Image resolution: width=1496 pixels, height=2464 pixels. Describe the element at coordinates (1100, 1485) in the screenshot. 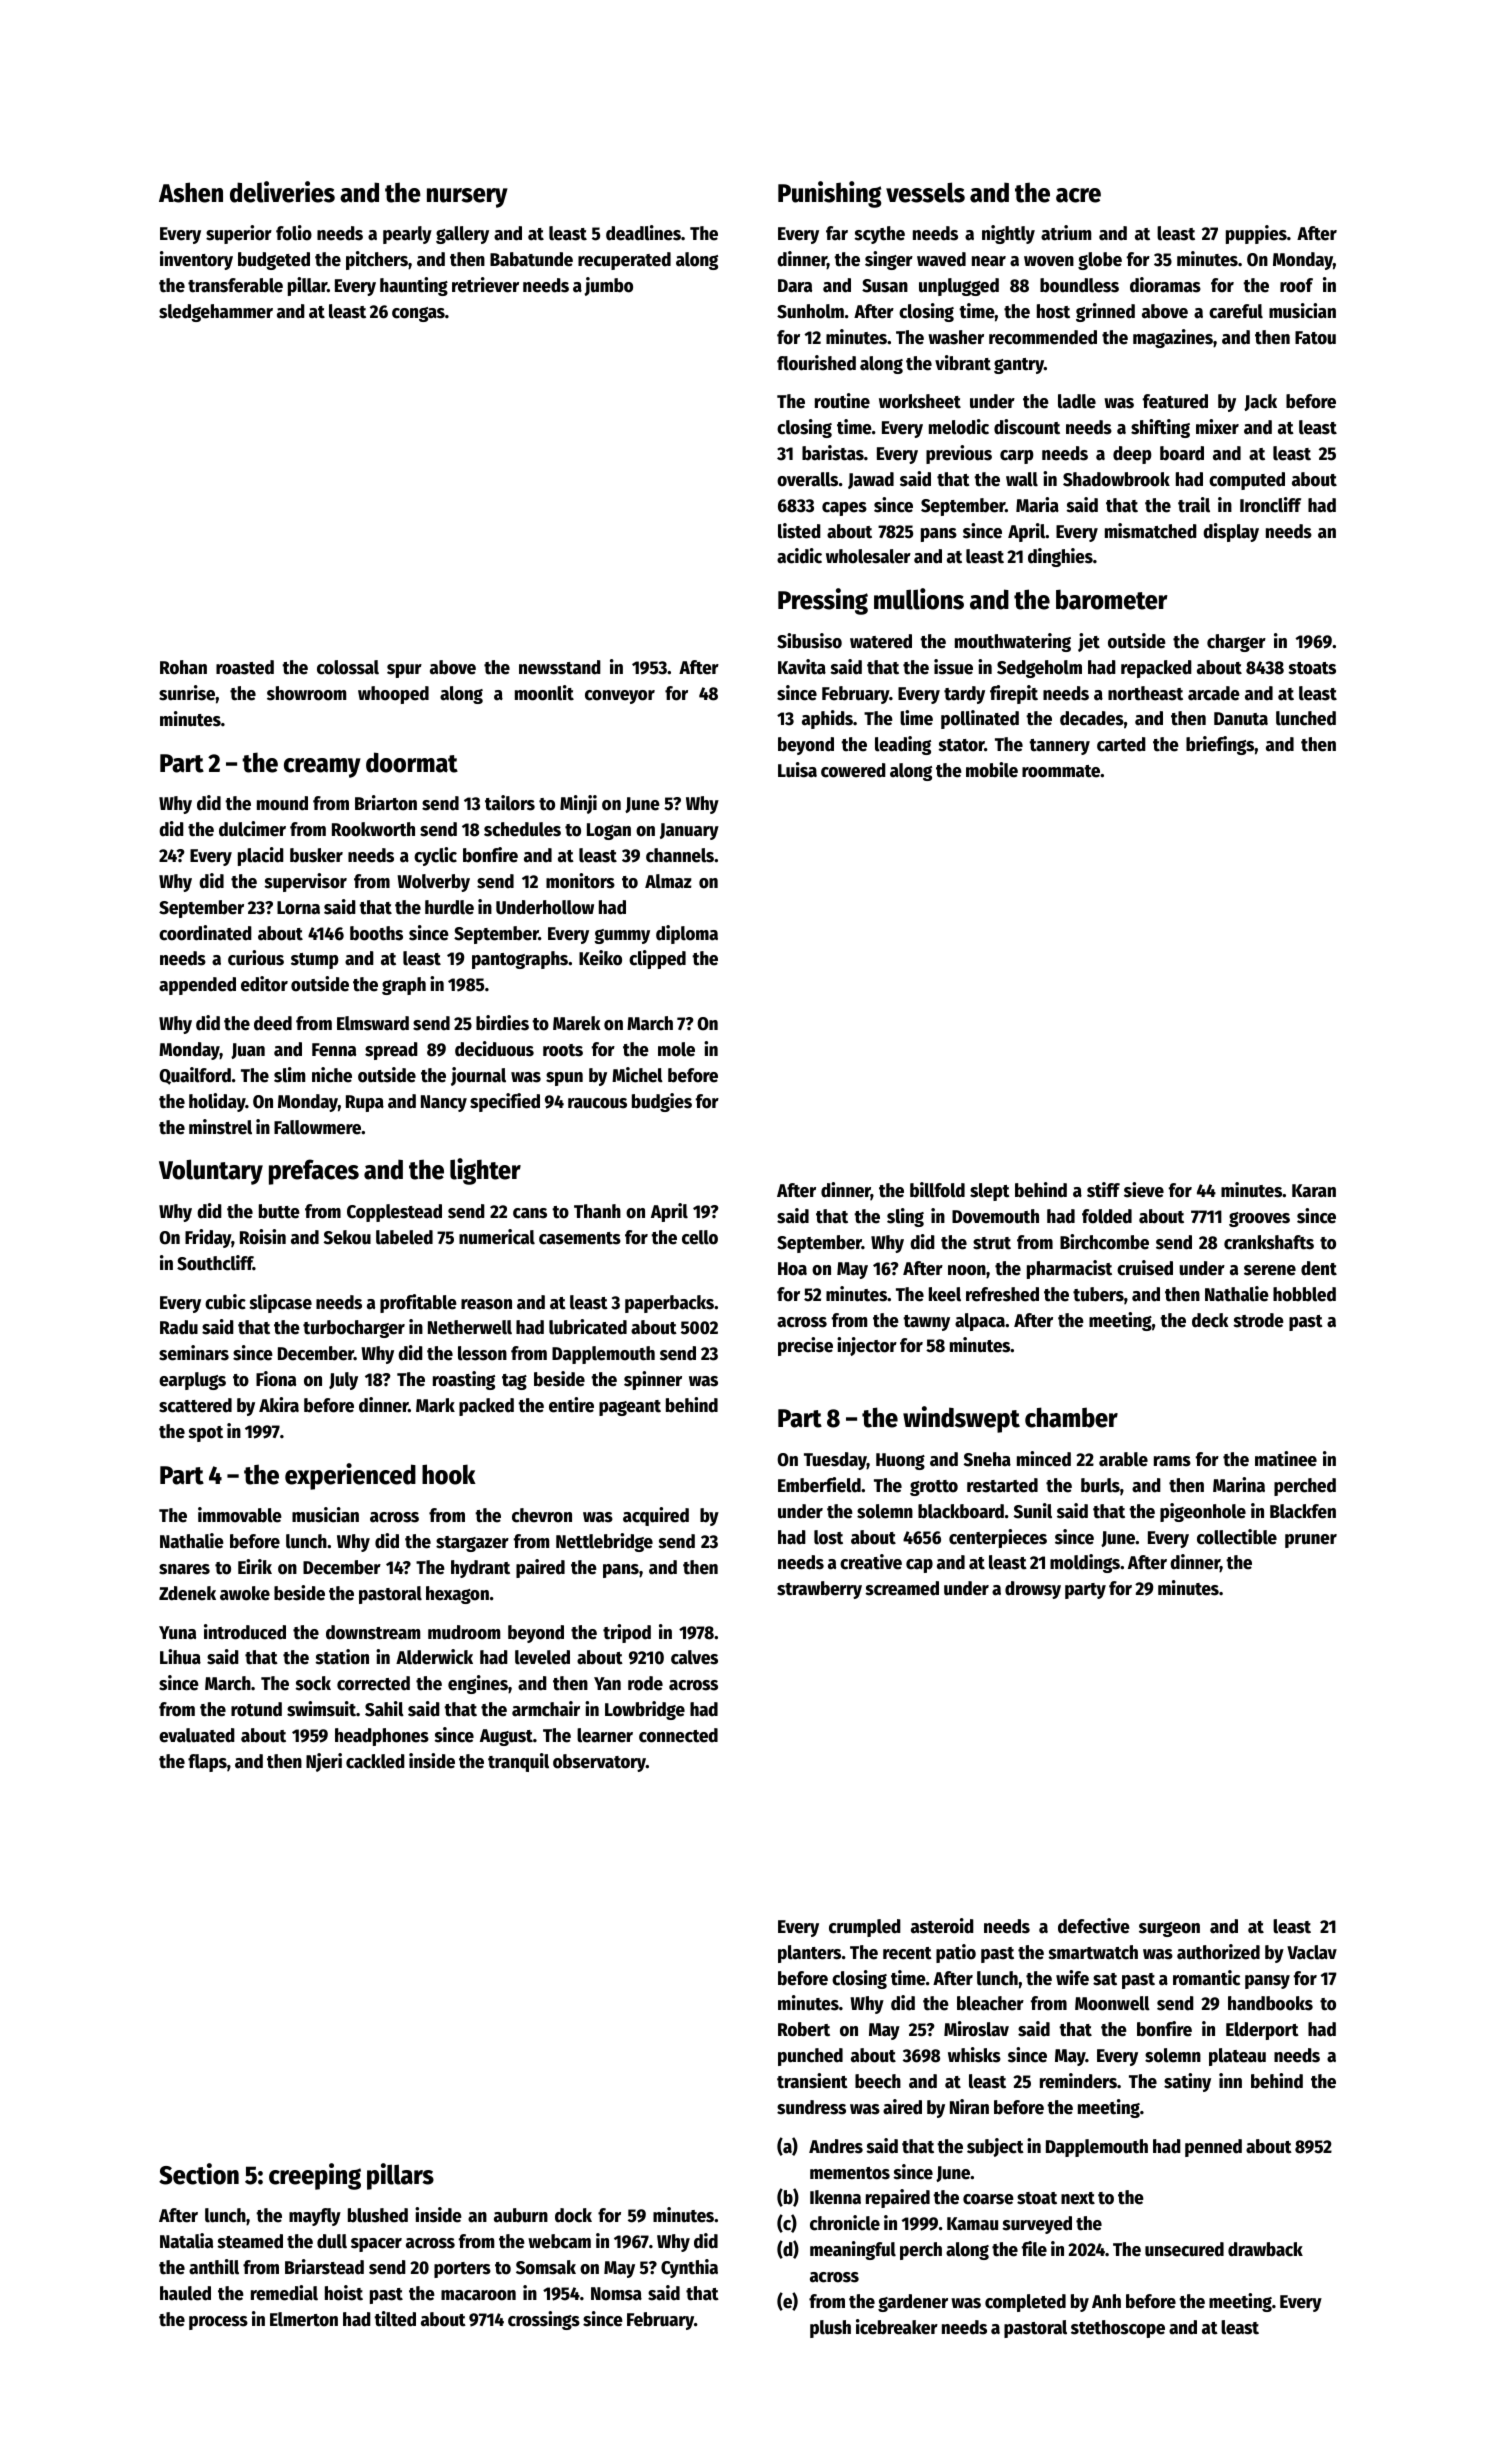

I see `burls` at that location.
